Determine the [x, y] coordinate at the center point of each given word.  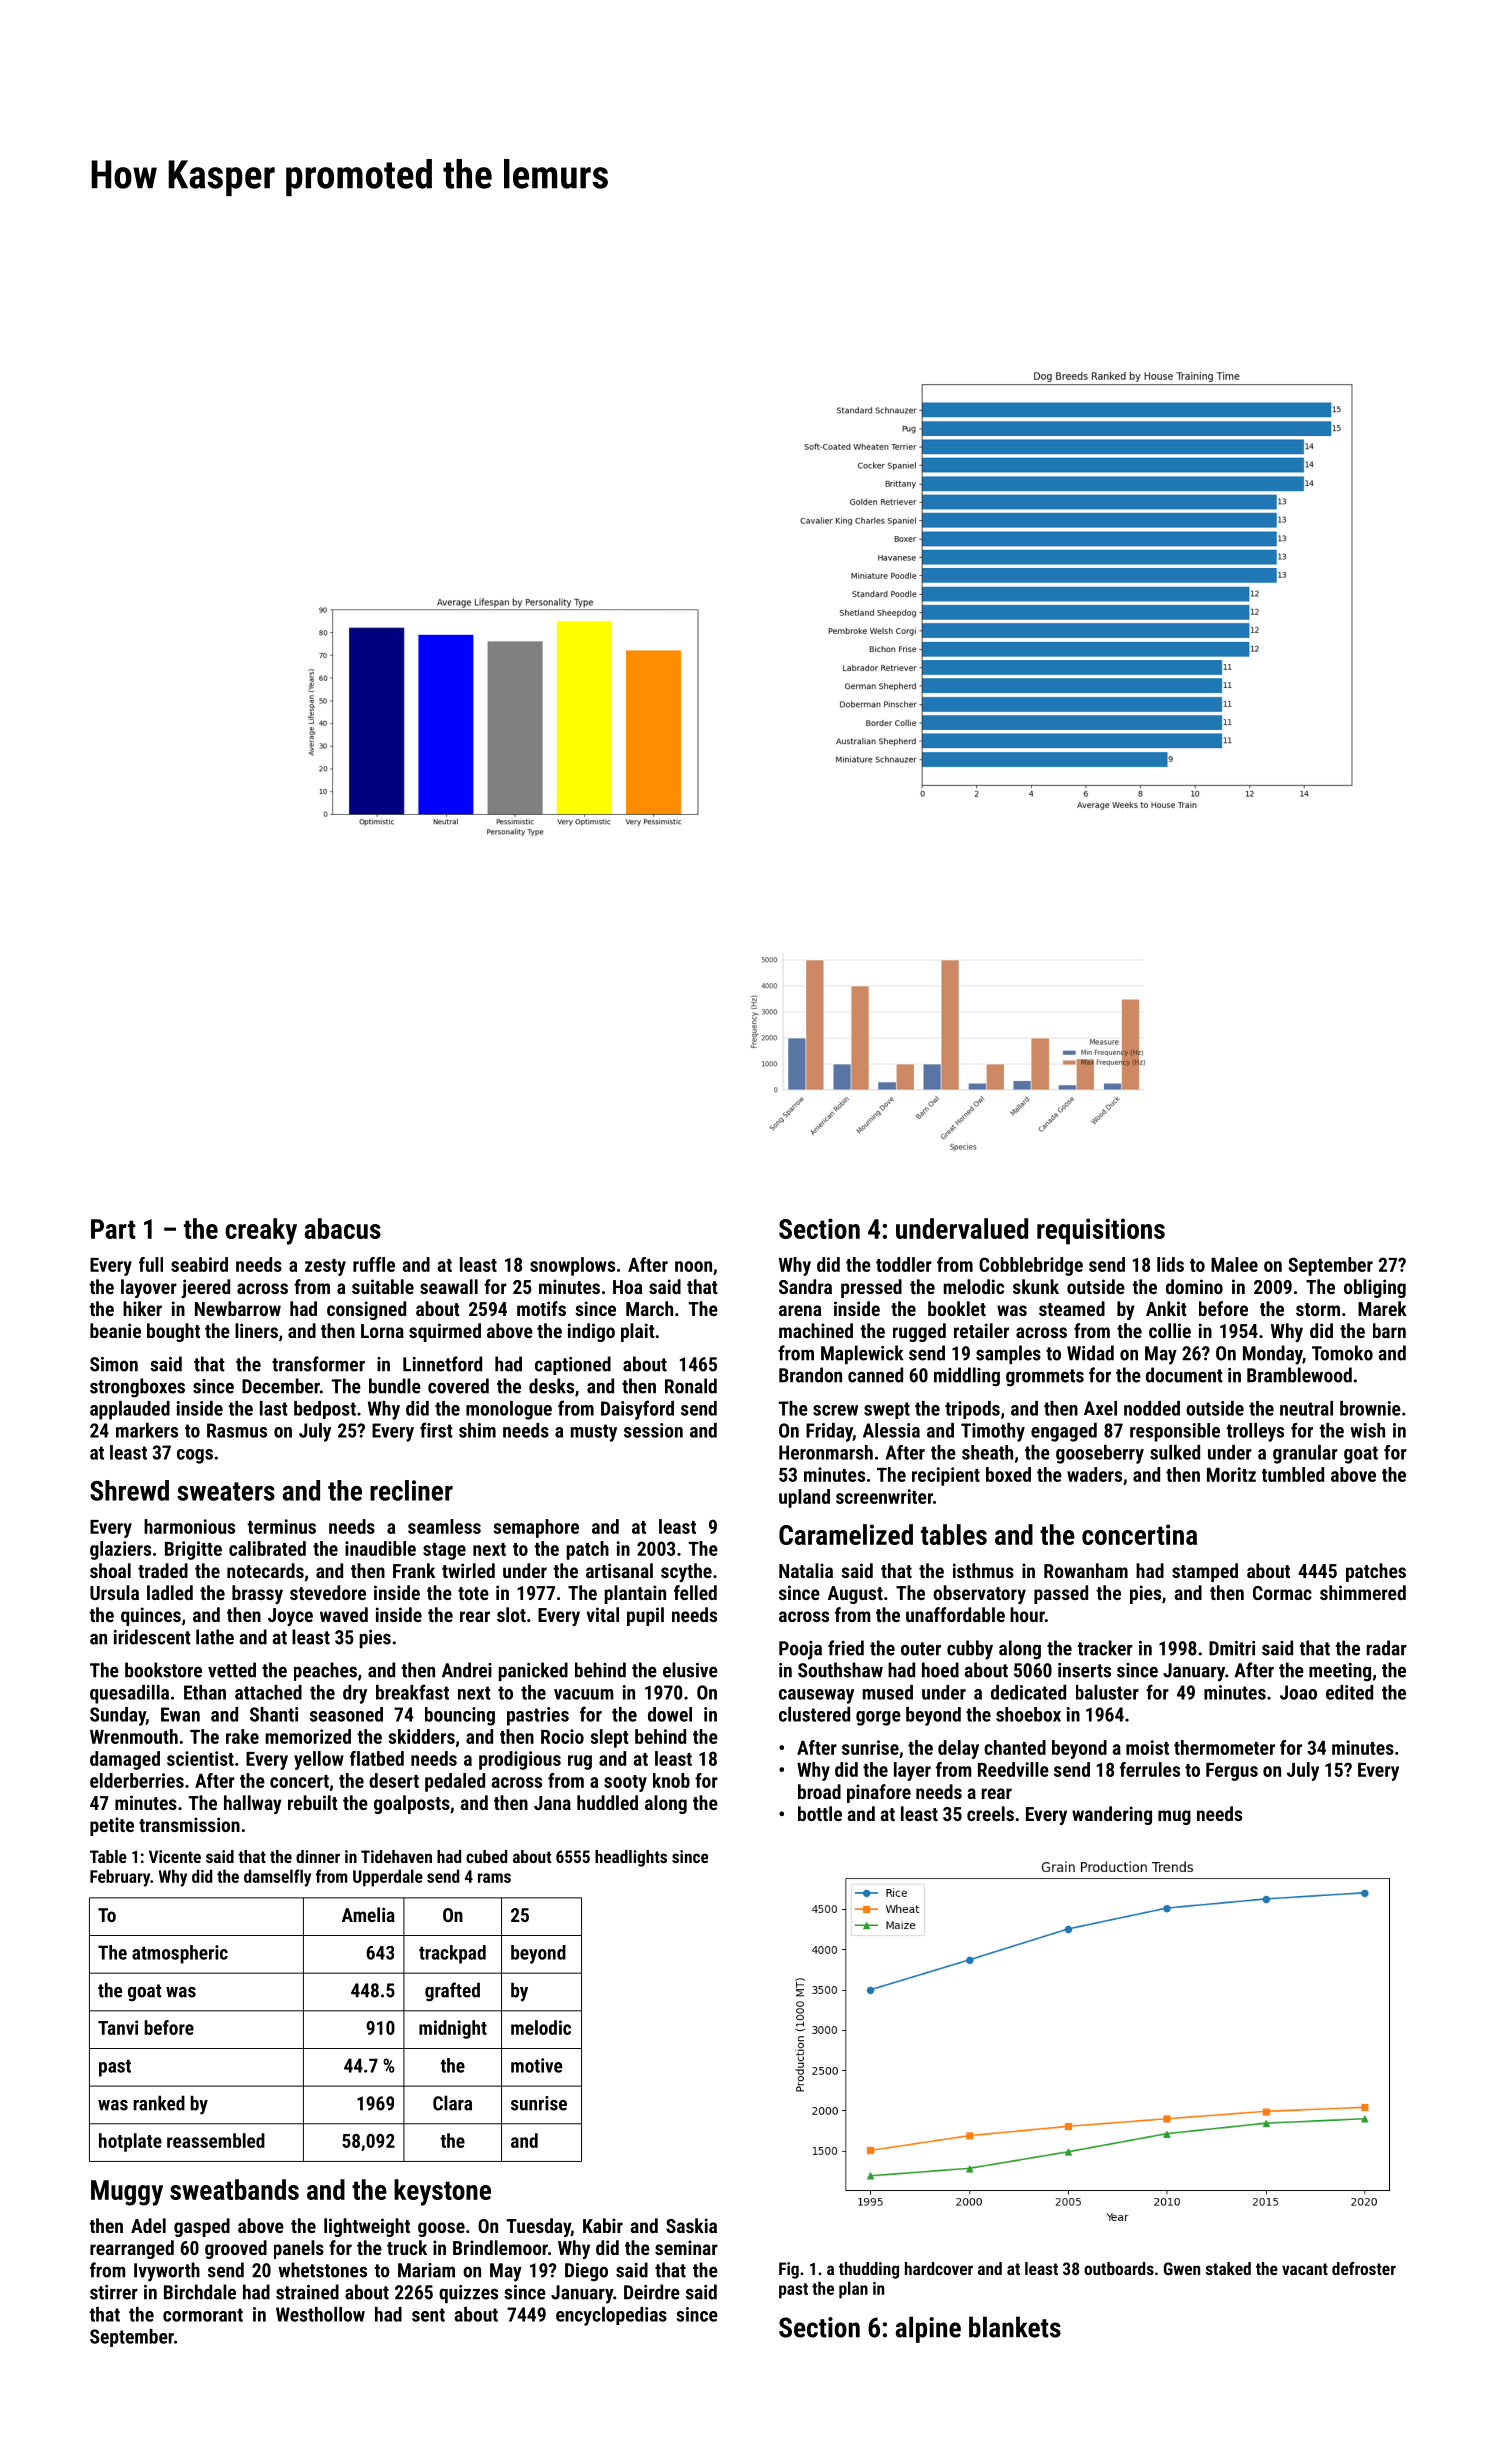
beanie [115, 1330]
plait [638, 1332]
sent [428, 2315]
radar [1386, 1648]
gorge [878, 1718]
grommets [1045, 1378]
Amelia [368, 1914]
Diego [586, 2272]
